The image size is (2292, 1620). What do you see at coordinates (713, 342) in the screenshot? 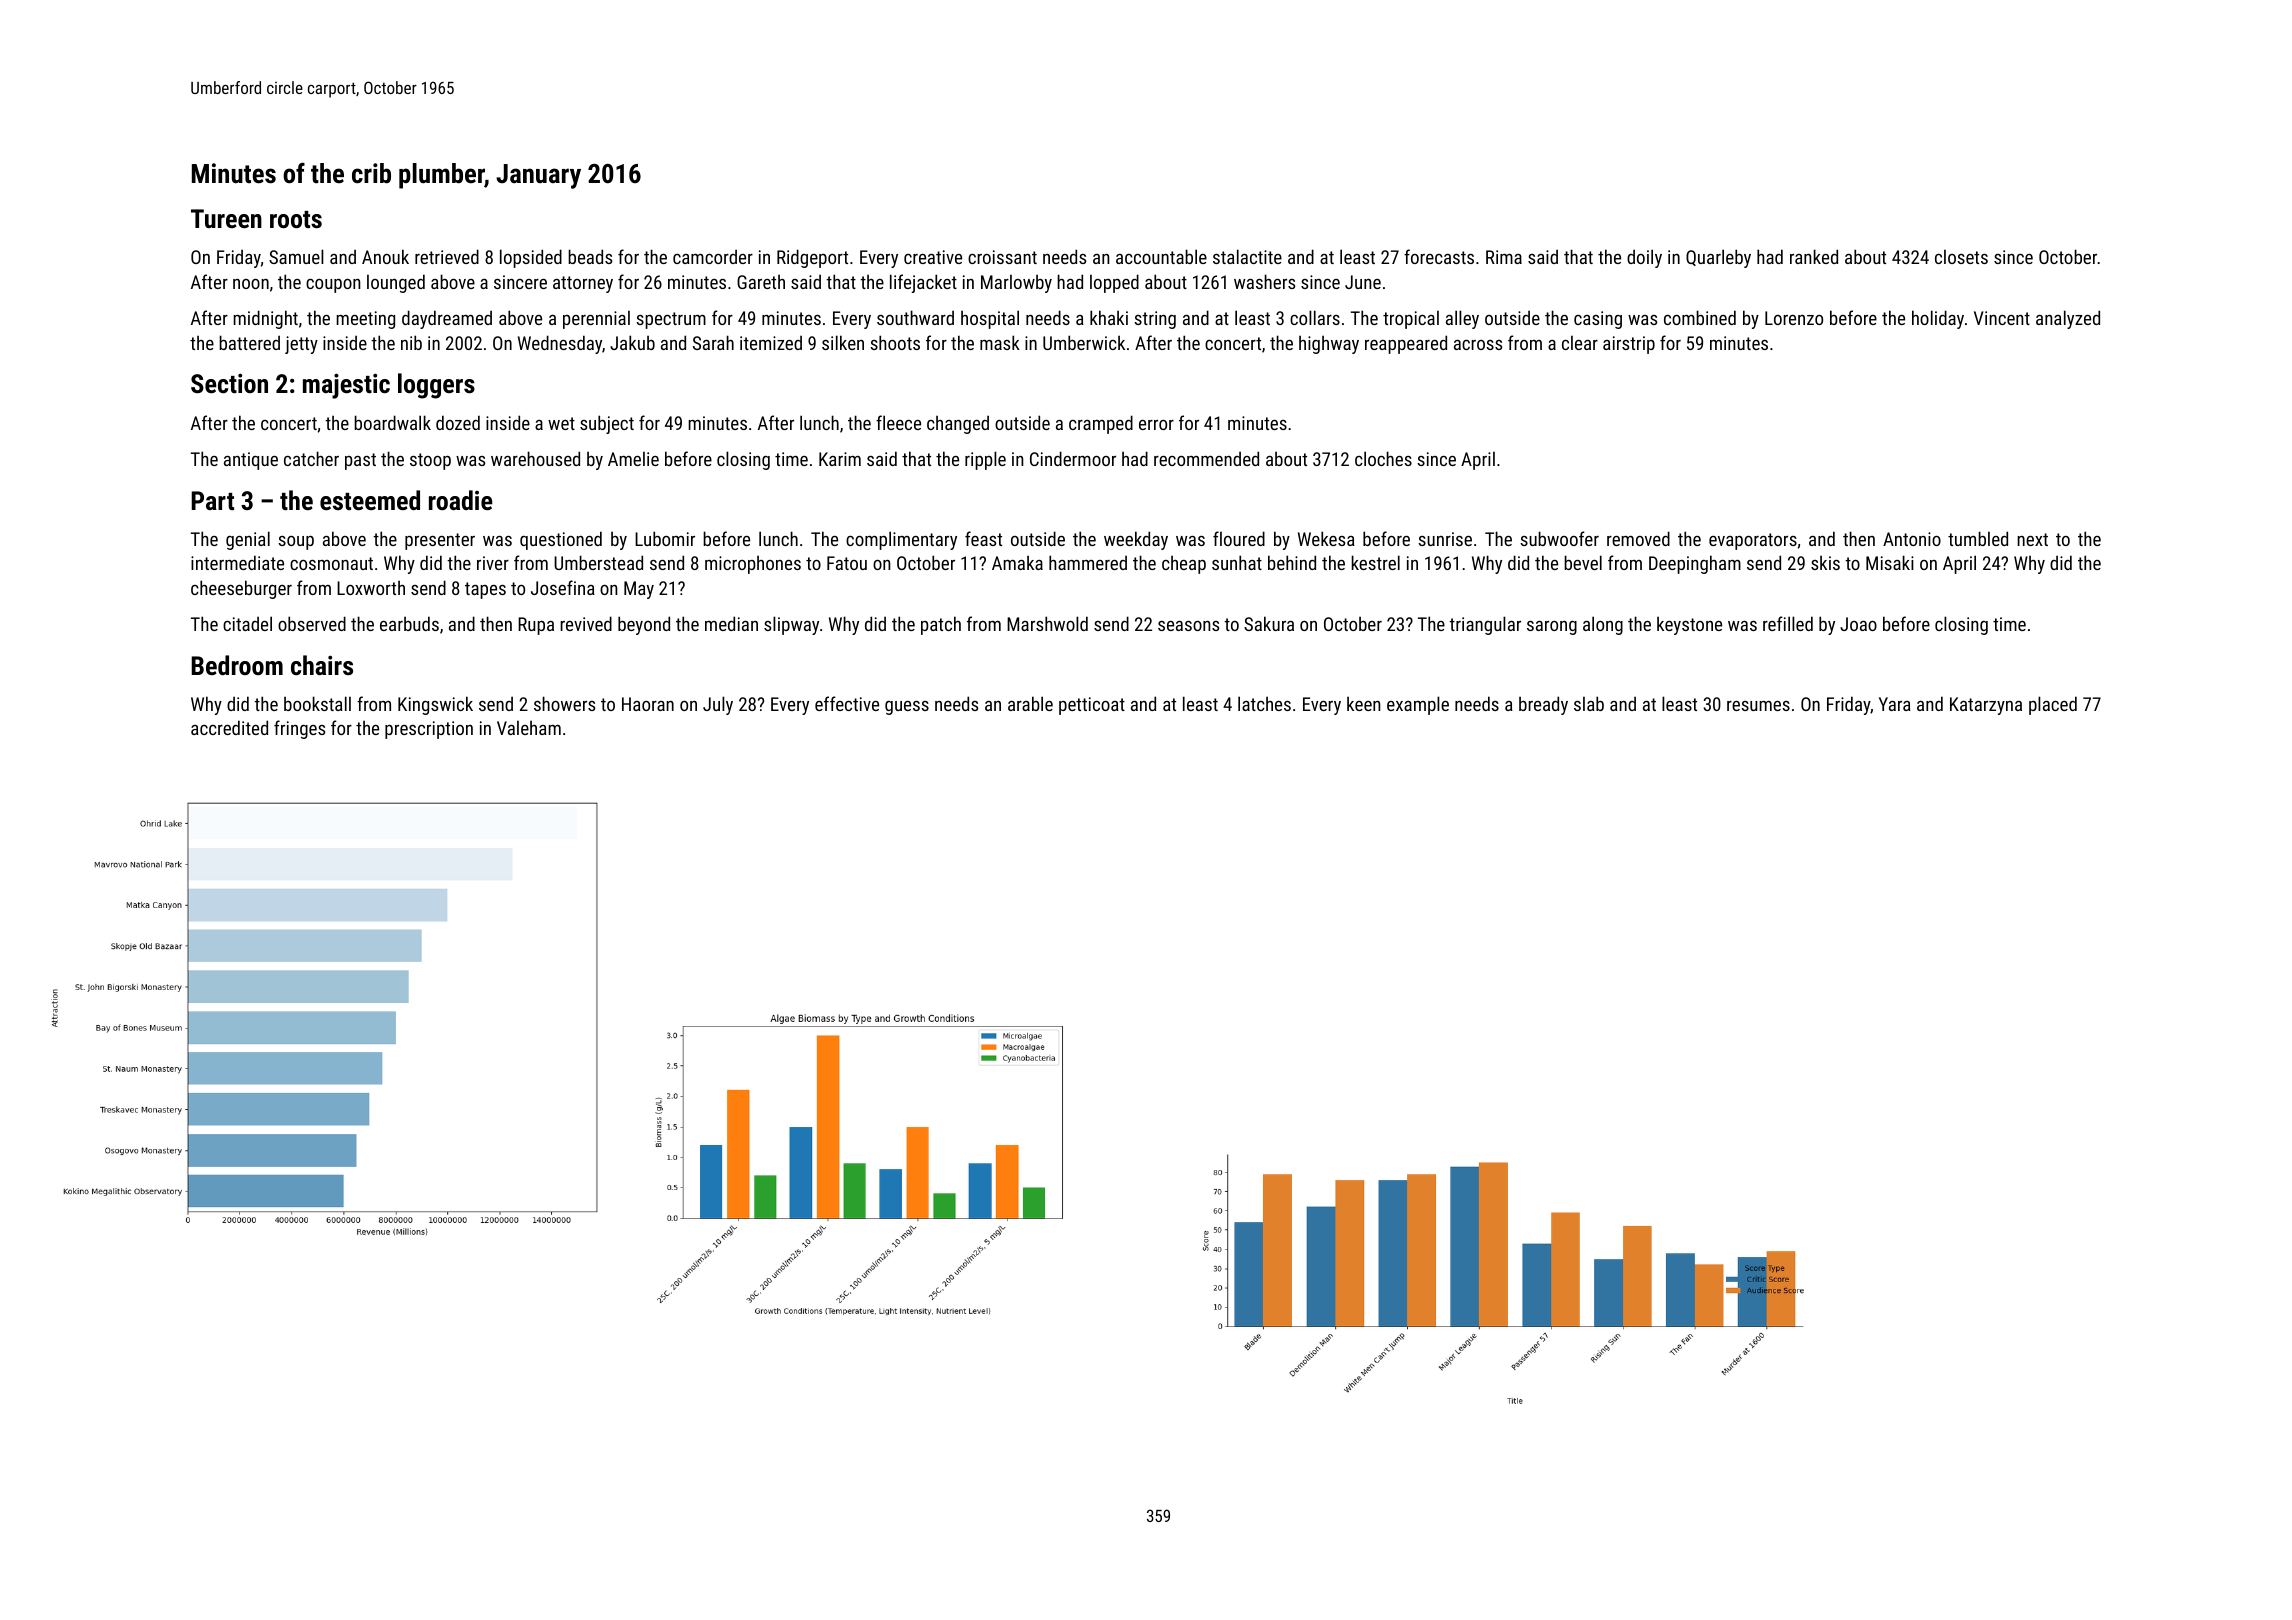
I see `Sarah` at bounding box center [713, 342].
